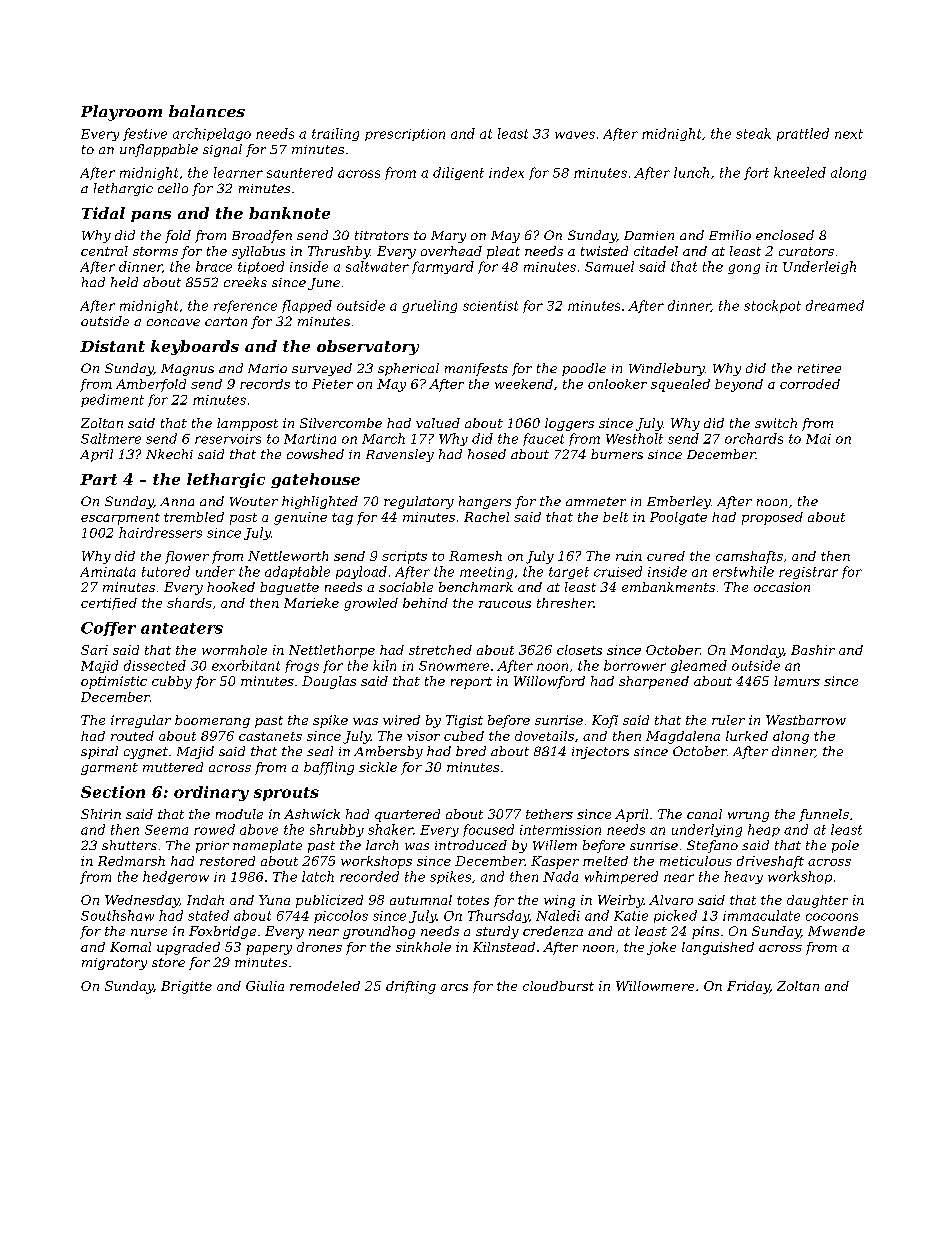 This screenshot has height=1233, width=952. What do you see at coordinates (744, 269) in the screenshot?
I see `gong` at bounding box center [744, 269].
